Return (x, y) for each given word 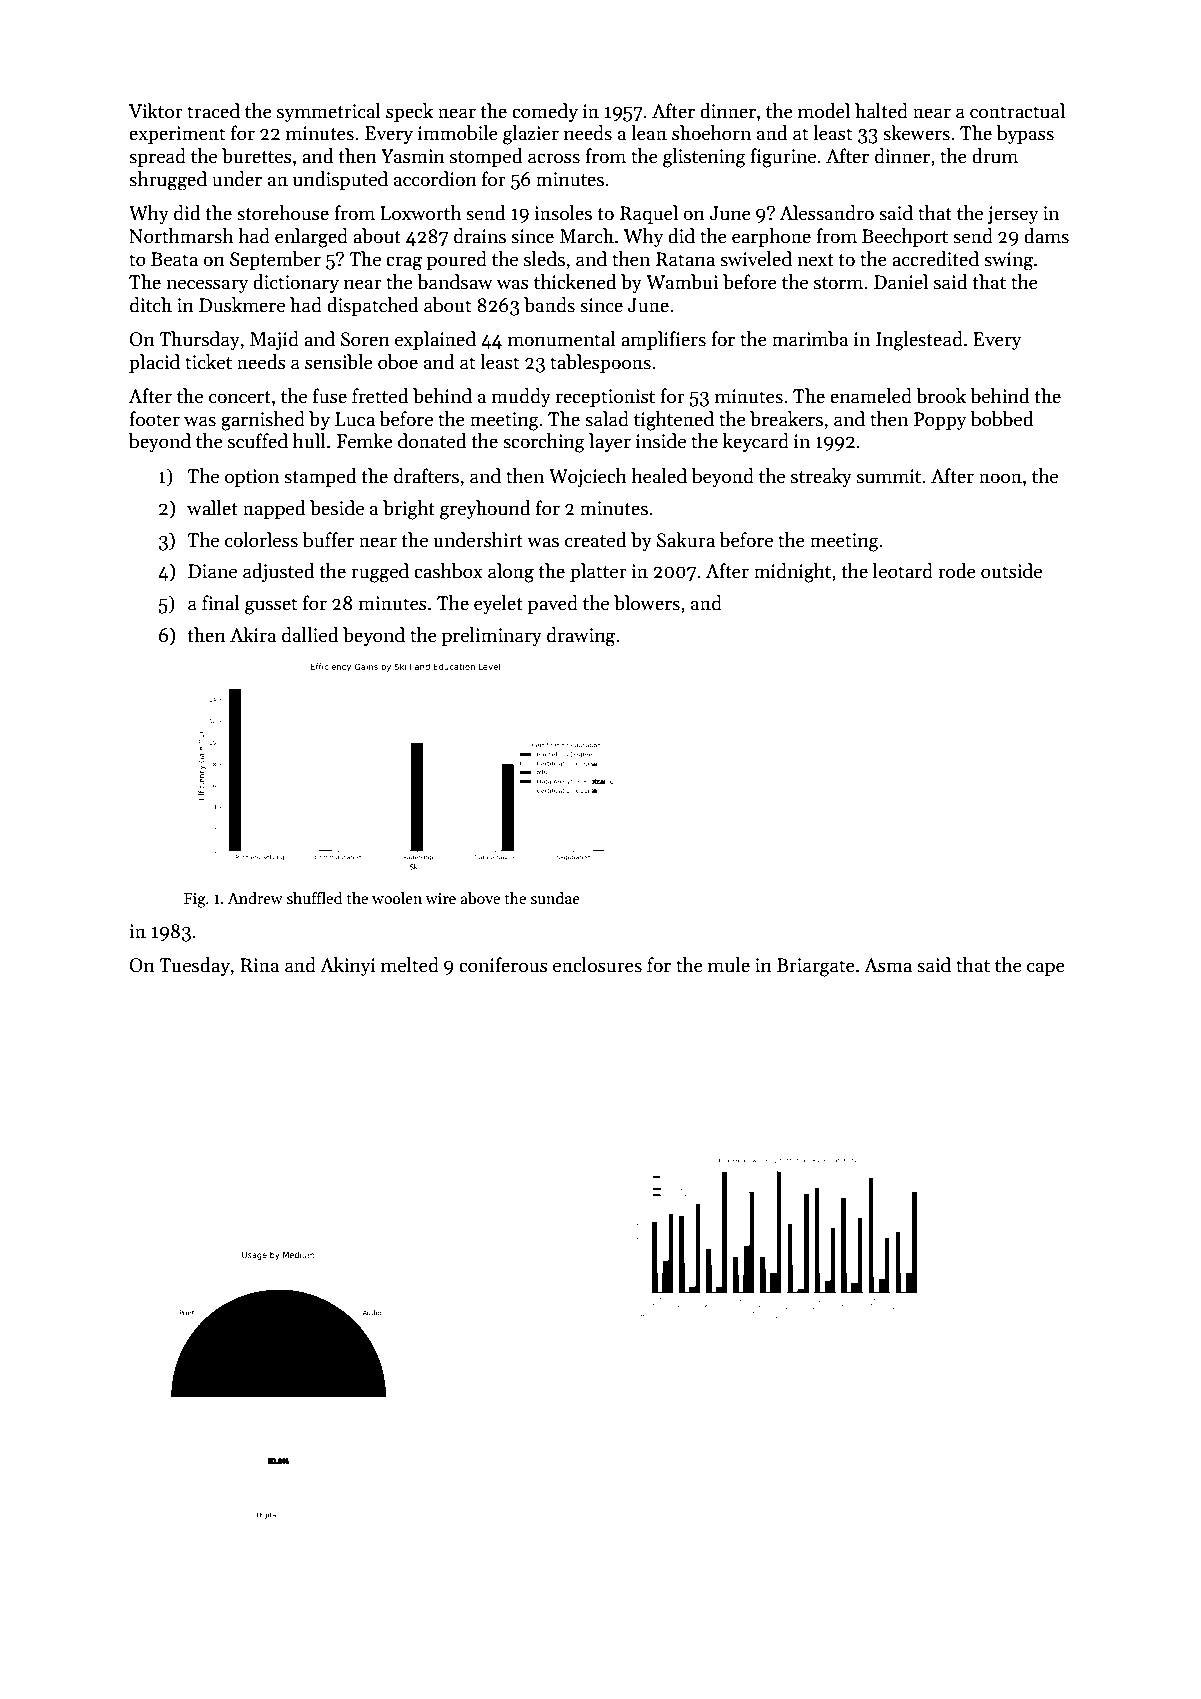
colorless (261, 540)
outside (1011, 571)
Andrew (255, 898)
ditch (151, 305)
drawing (581, 637)
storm (838, 283)
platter (598, 572)
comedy (545, 112)
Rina (259, 965)
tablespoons (600, 363)
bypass (1025, 134)
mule (729, 965)
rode (957, 571)
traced (213, 111)
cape (1046, 969)
